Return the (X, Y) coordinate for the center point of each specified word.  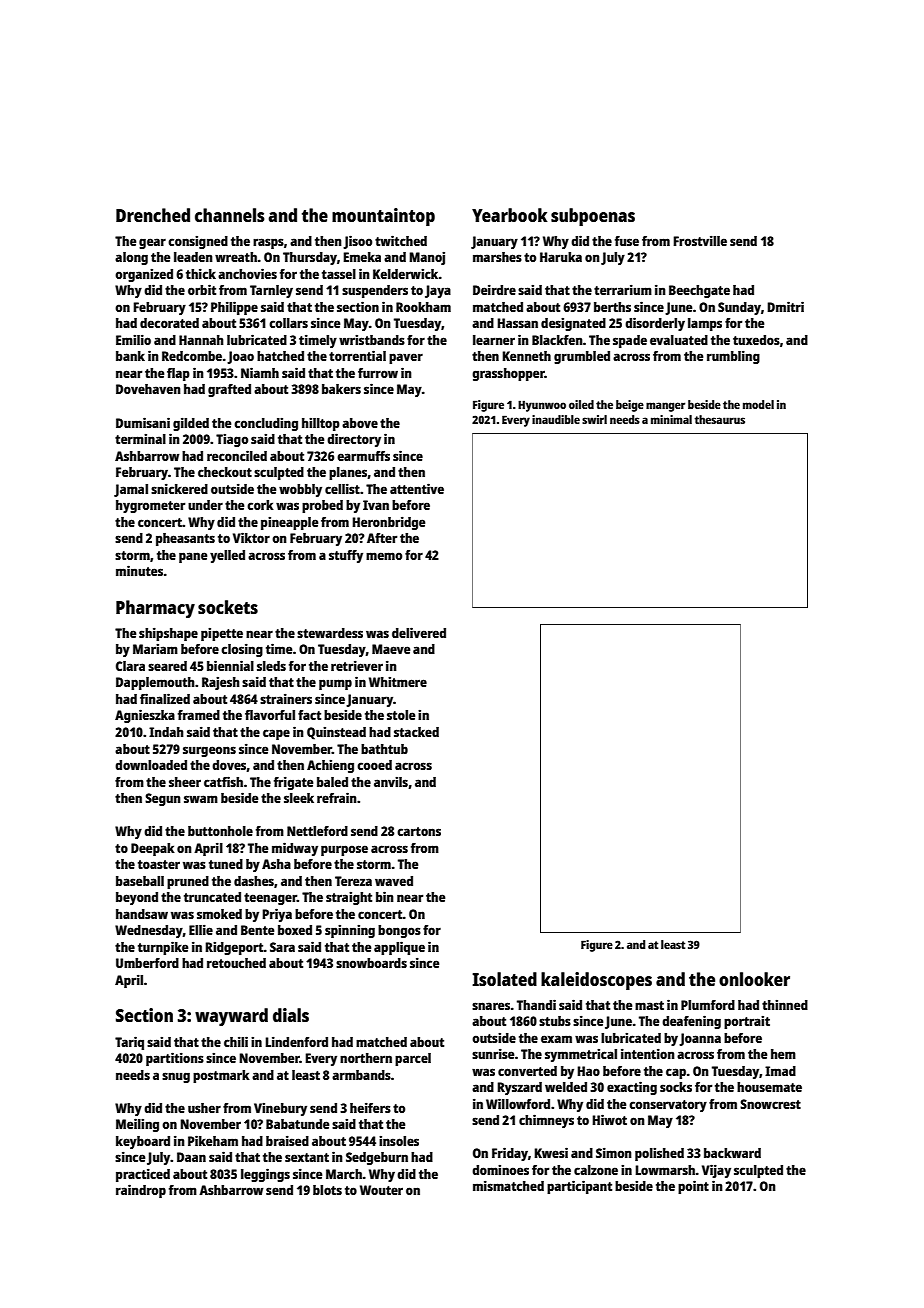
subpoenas (593, 217)
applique (399, 948)
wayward (231, 1017)
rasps (268, 243)
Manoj (427, 258)
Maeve (391, 649)
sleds (271, 666)
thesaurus (720, 419)
